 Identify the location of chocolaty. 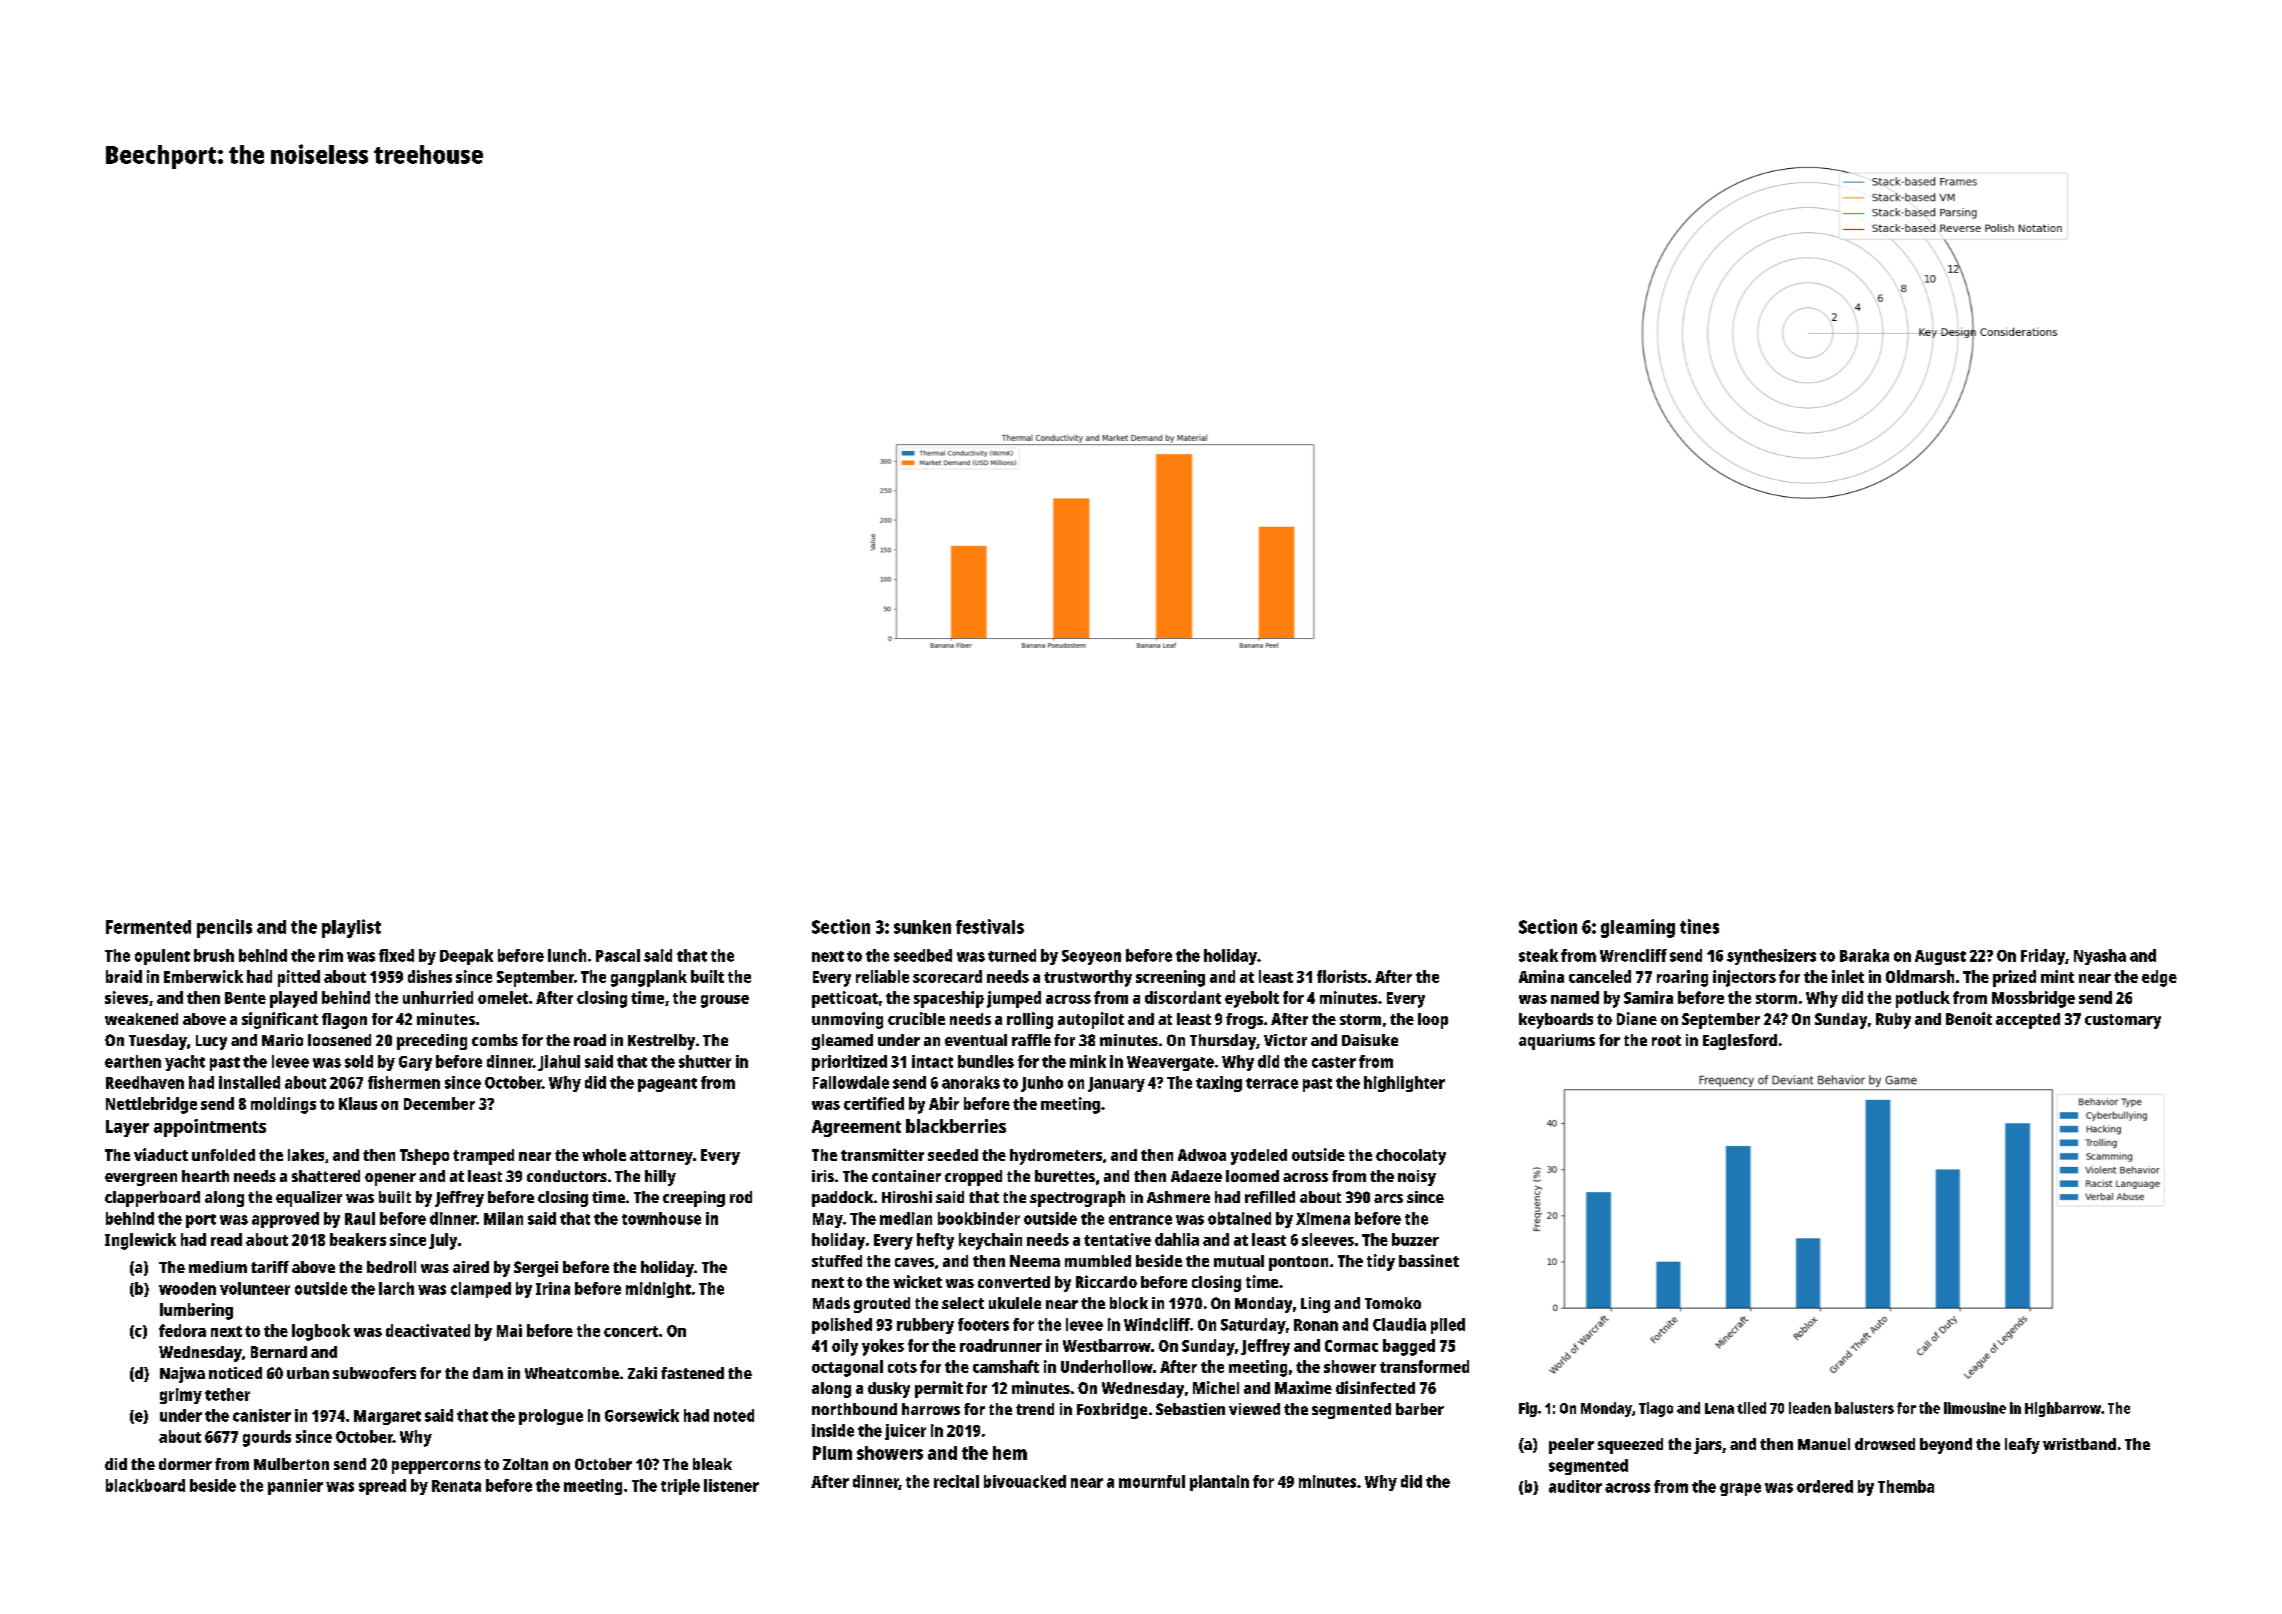
(1411, 1157).
